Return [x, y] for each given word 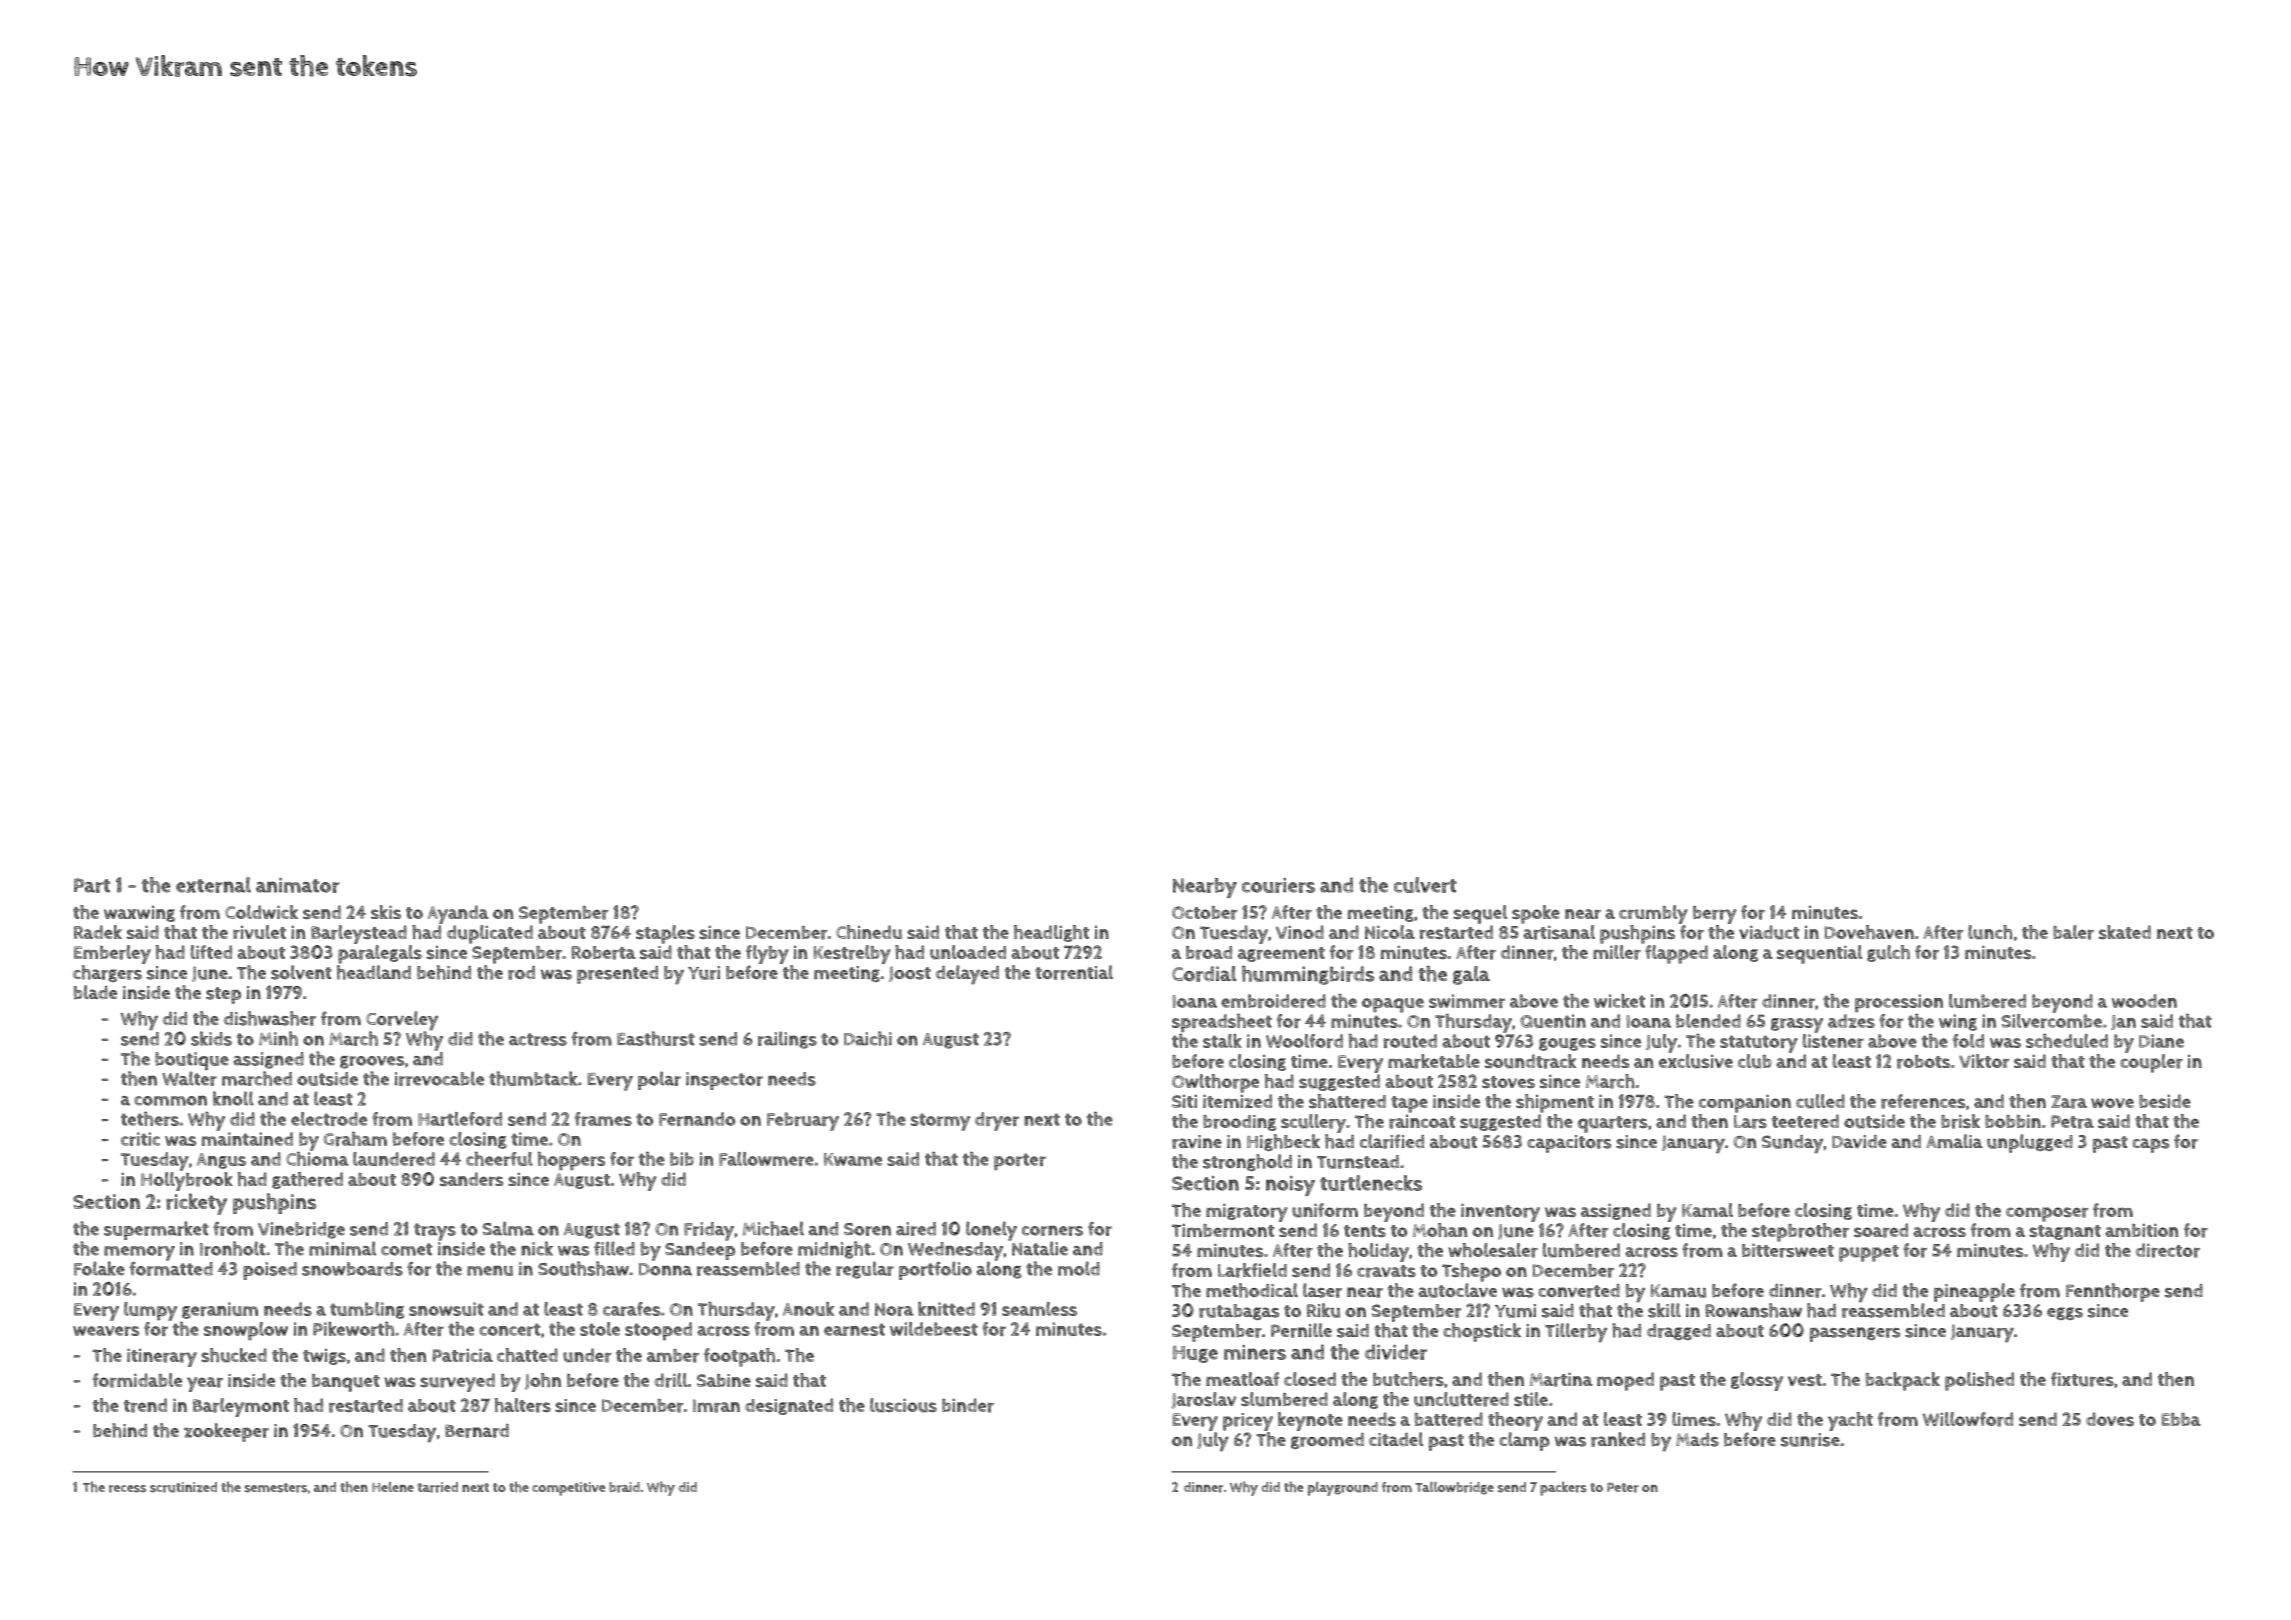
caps [2150, 1145]
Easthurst [656, 1038]
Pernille [1301, 1330]
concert [509, 1329]
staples [665, 934]
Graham [355, 1139]
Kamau [1678, 1291]
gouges [1567, 1044]
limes [1694, 1419]
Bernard [477, 1431]
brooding [1240, 1123]
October [1205, 913]
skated [2125, 932]
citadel [1396, 1439]
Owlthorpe [1215, 1083]
